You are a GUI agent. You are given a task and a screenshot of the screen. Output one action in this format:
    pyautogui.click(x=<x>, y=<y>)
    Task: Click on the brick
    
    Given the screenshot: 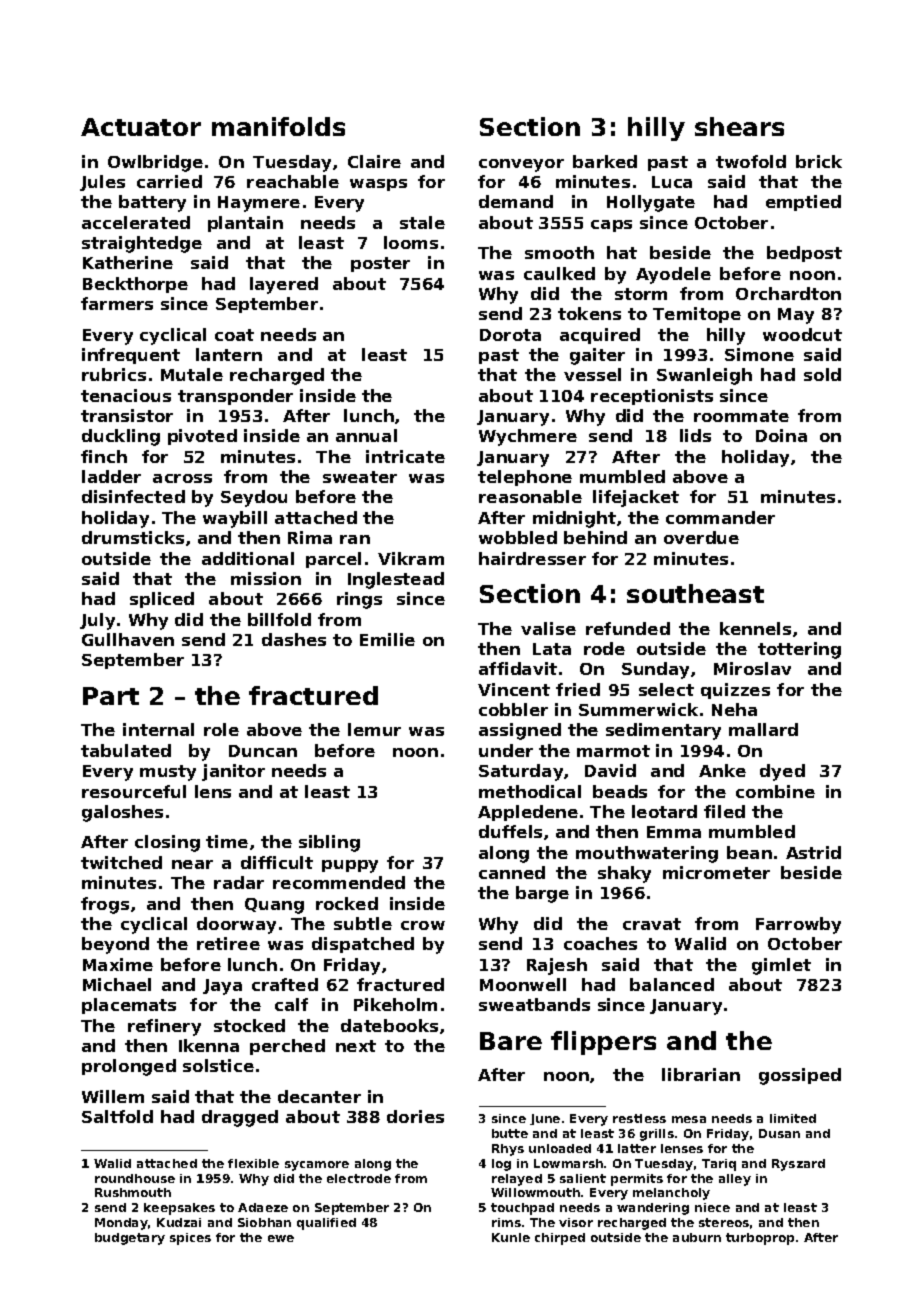 What is the action you would take?
    pyautogui.click(x=819, y=161)
